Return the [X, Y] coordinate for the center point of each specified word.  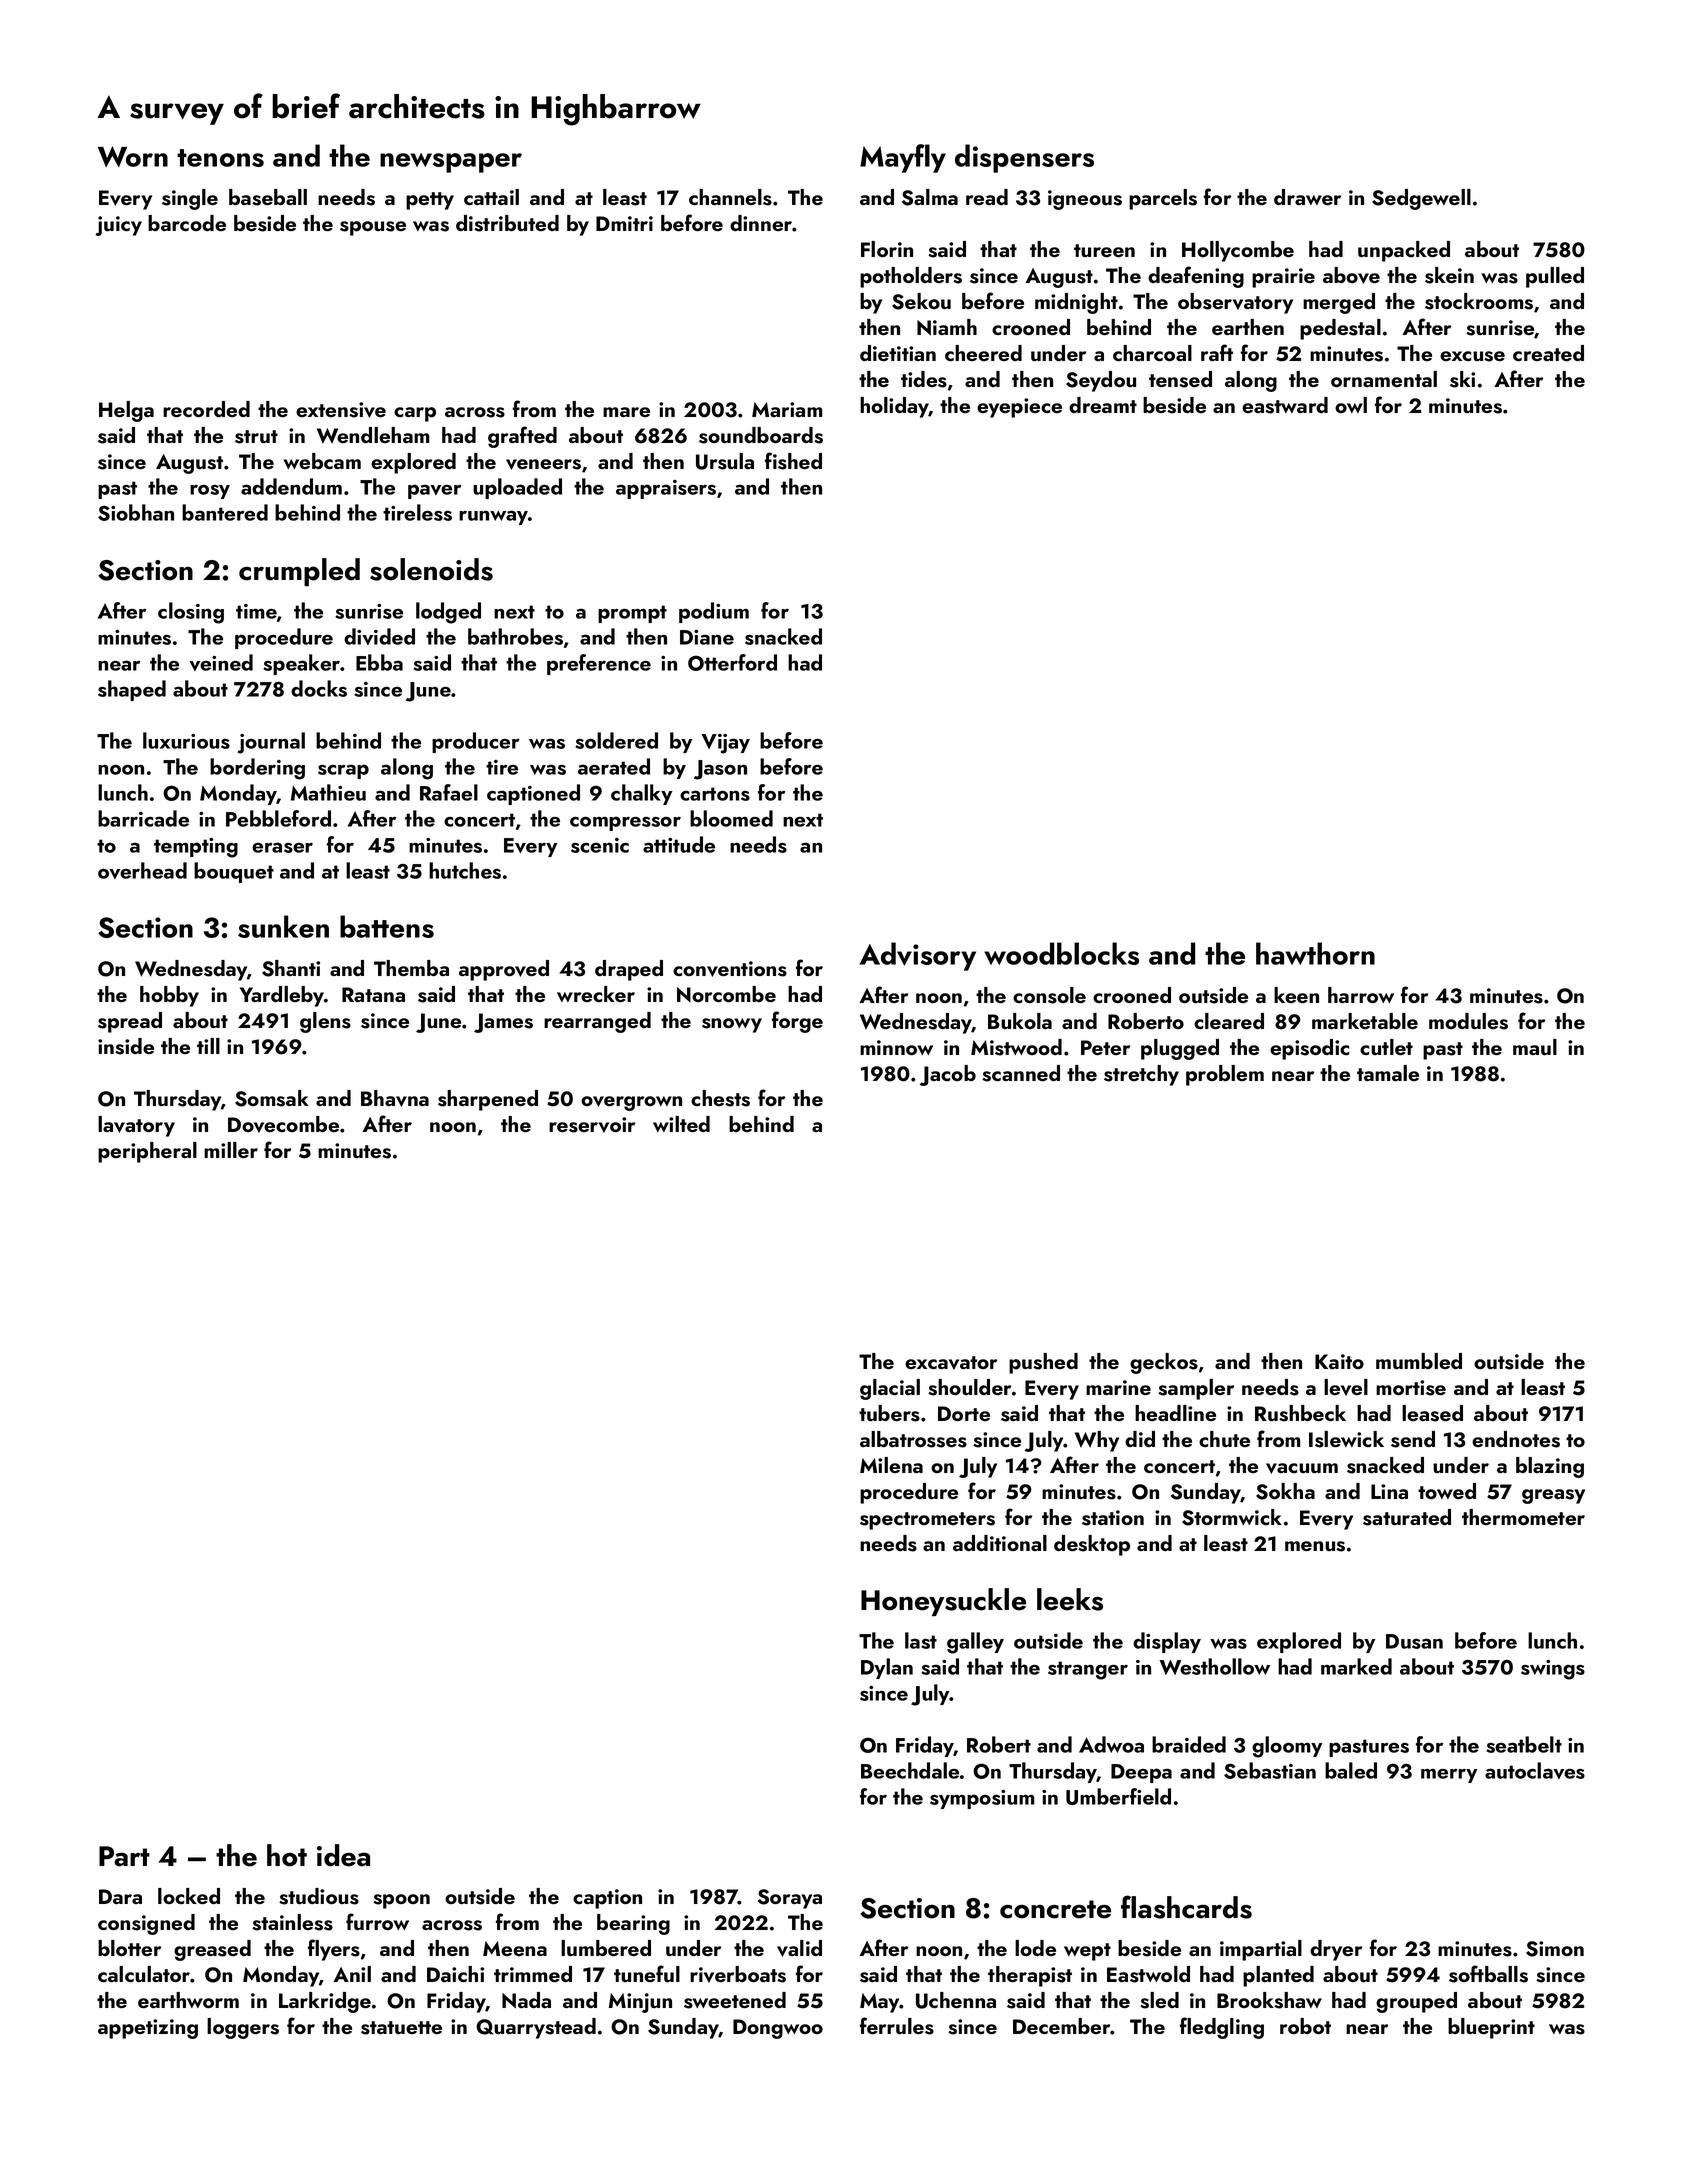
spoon [401, 1901]
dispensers [1024, 158]
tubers [889, 1413]
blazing [1550, 1467]
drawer [1307, 197]
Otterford [732, 662]
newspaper [451, 163]
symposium [982, 1799]
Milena [891, 1465]
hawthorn [1315, 953]
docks [319, 688]
